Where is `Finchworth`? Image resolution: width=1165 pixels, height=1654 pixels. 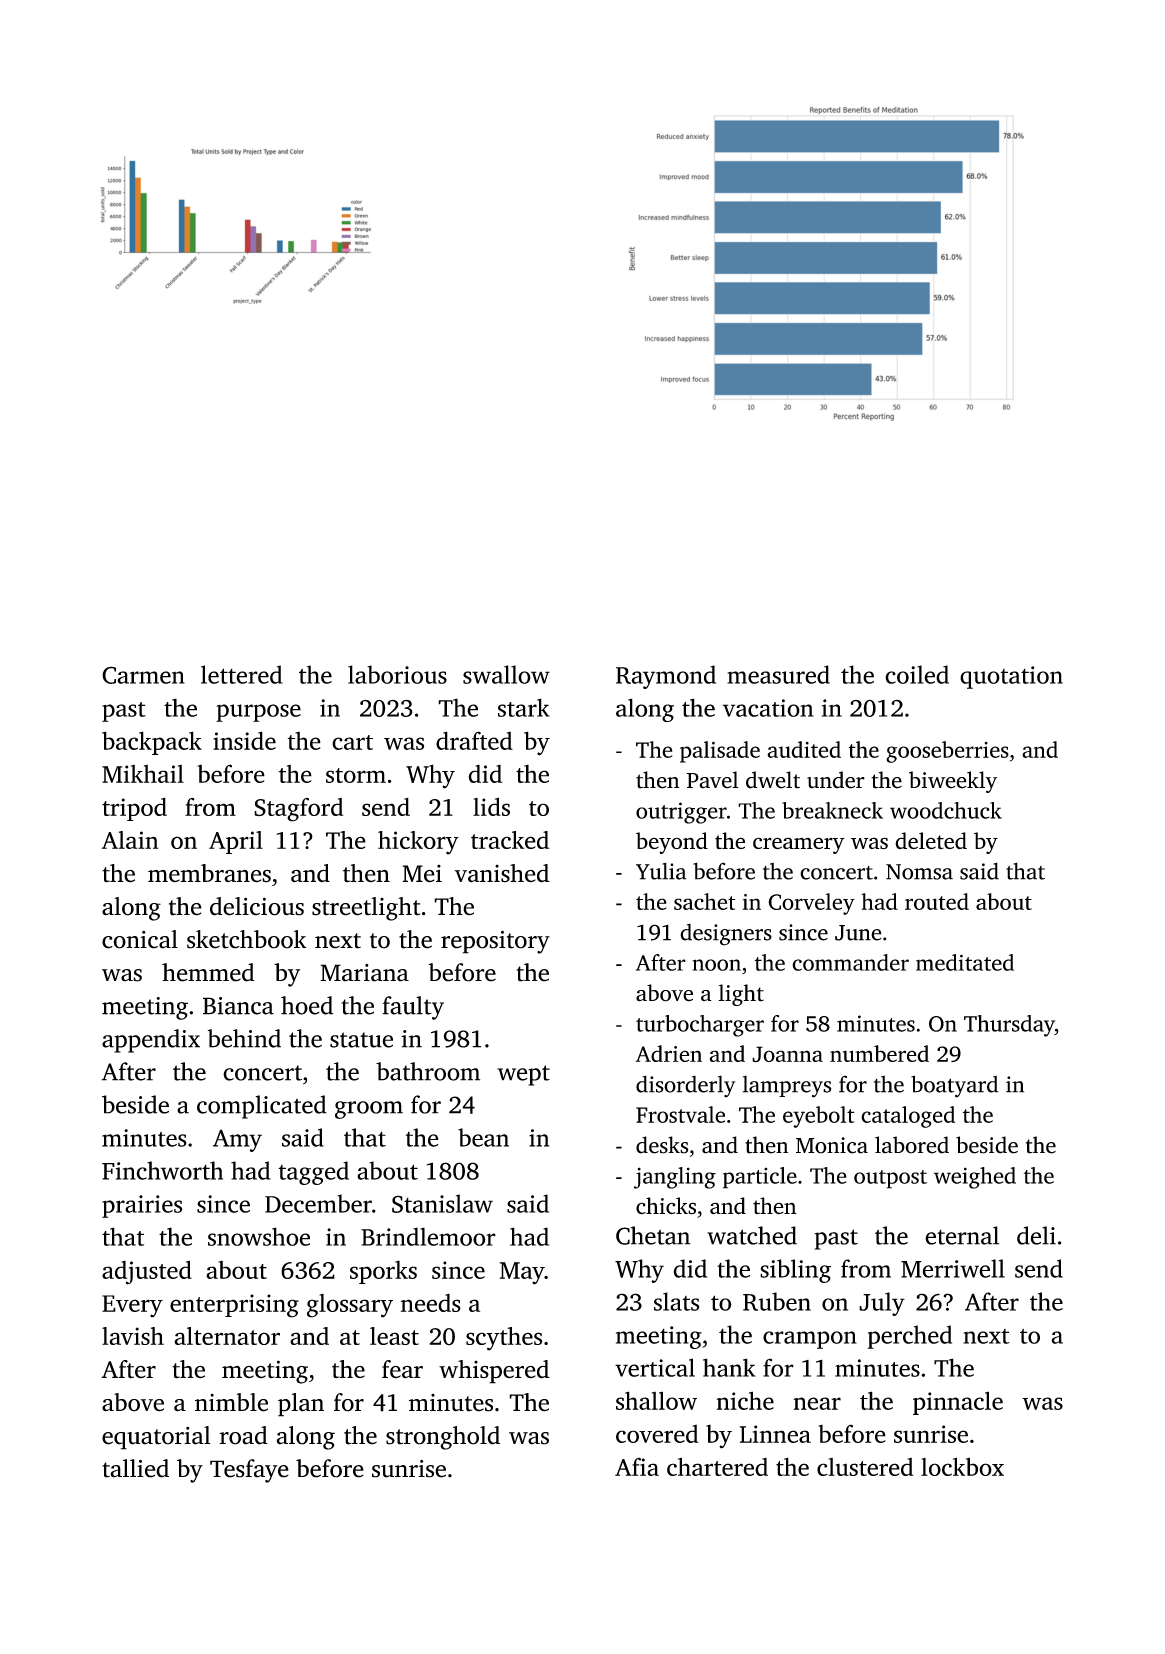 Finchworth is located at coordinates (162, 1170).
